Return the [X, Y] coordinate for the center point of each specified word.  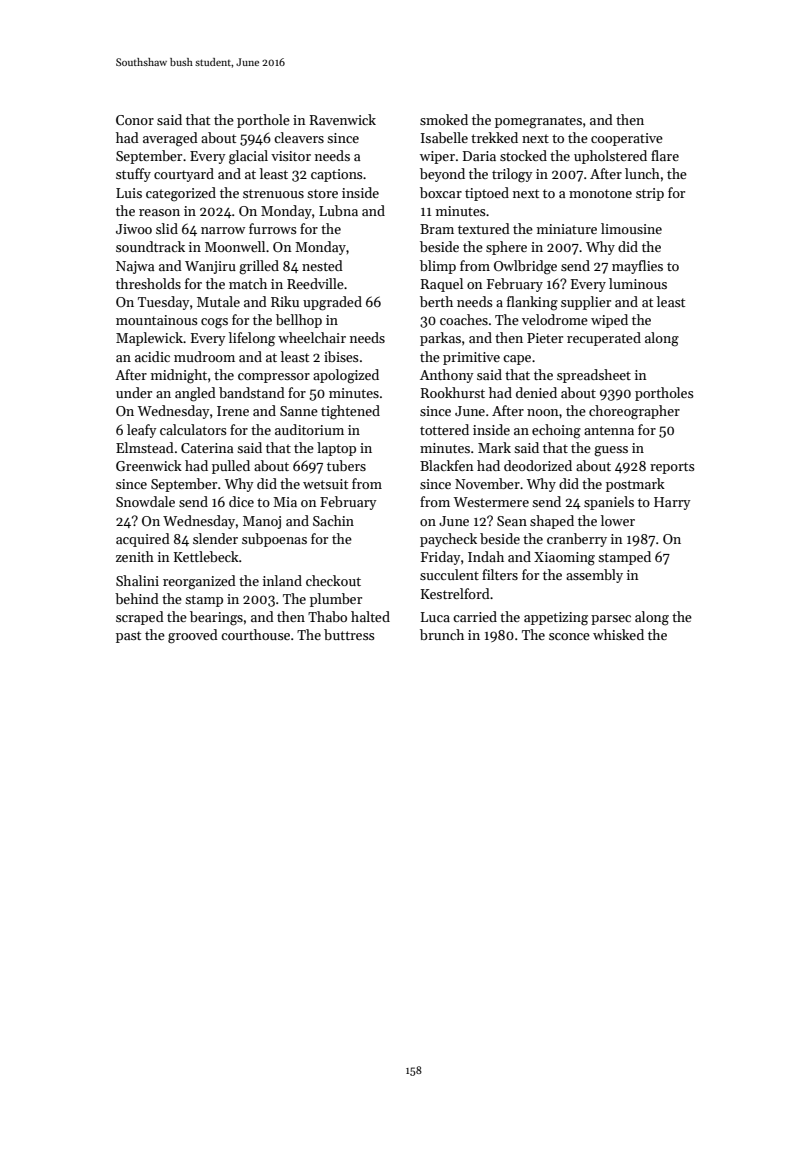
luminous [638, 283]
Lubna [338, 210]
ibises [341, 356]
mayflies [637, 267]
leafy [142, 431]
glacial [248, 157]
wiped [609, 321]
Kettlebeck [206, 556]
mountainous [157, 320]
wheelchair [312, 337]
